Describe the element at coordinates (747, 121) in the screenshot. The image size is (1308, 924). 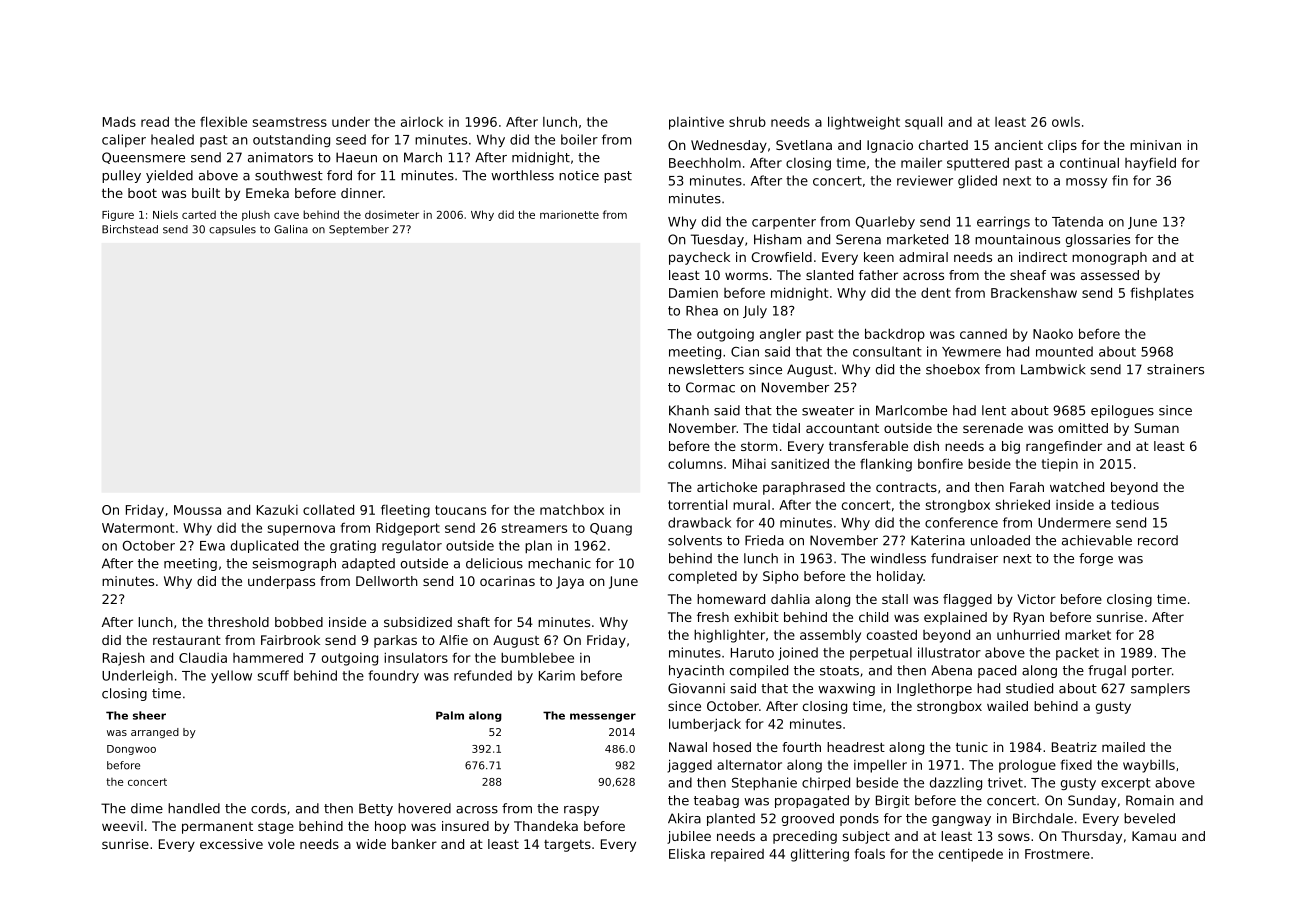
I see `shrub` at that location.
